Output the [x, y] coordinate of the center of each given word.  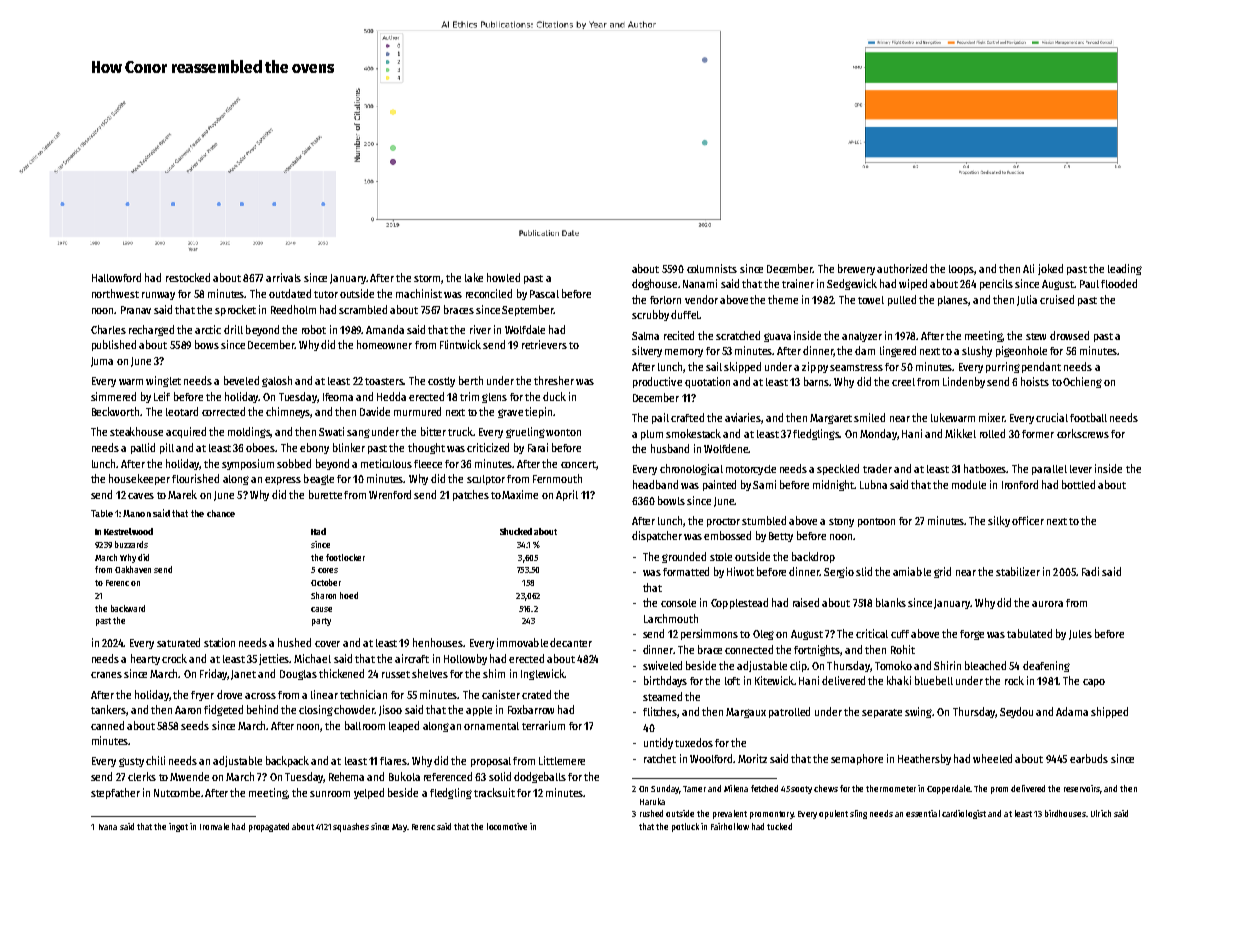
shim [494, 673]
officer [1028, 520]
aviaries [743, 418]
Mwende [189, 776]
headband [655, 484]
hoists [1035, 381]
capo [1094, 683]
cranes [106, 675]
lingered [898, 351]
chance [221, 513]
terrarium [543, 725]
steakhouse [136, 431]
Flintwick [460, 344]
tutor [326, 294]
